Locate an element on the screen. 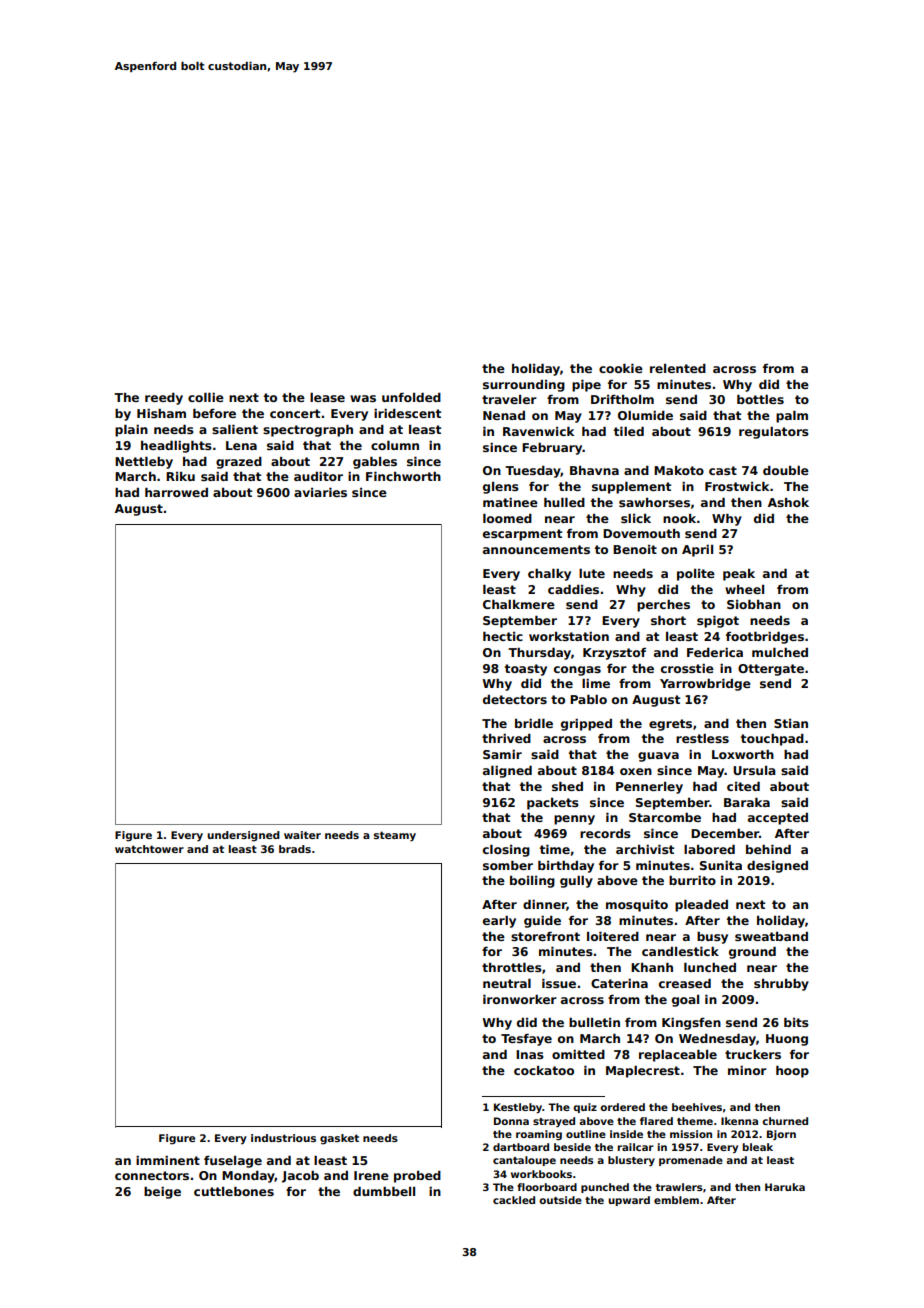 This screenshot has width=924, height=1308. cast is located at coordinates (723, 470).
